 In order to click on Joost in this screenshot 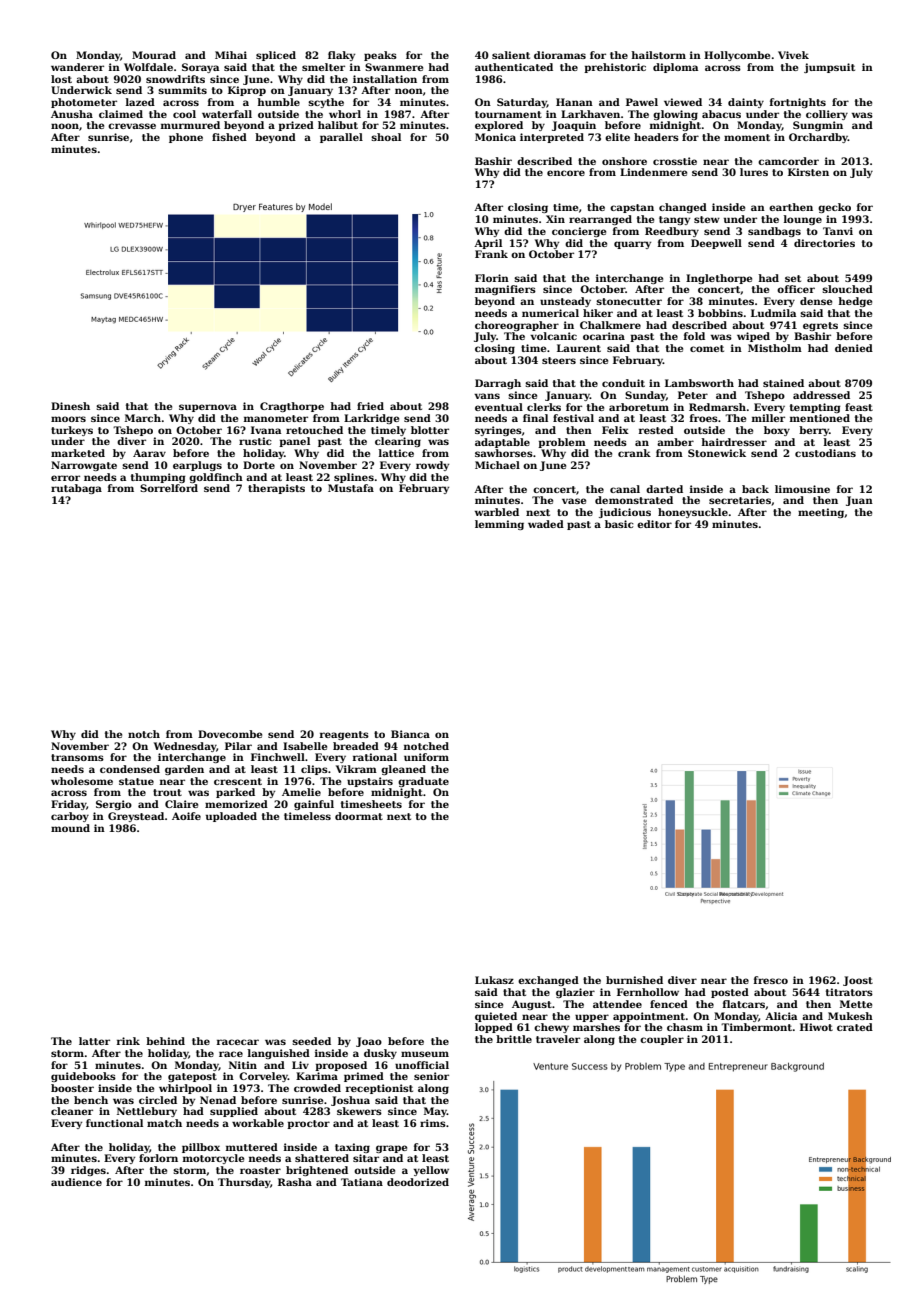, I will do `click(858, 981)`.
